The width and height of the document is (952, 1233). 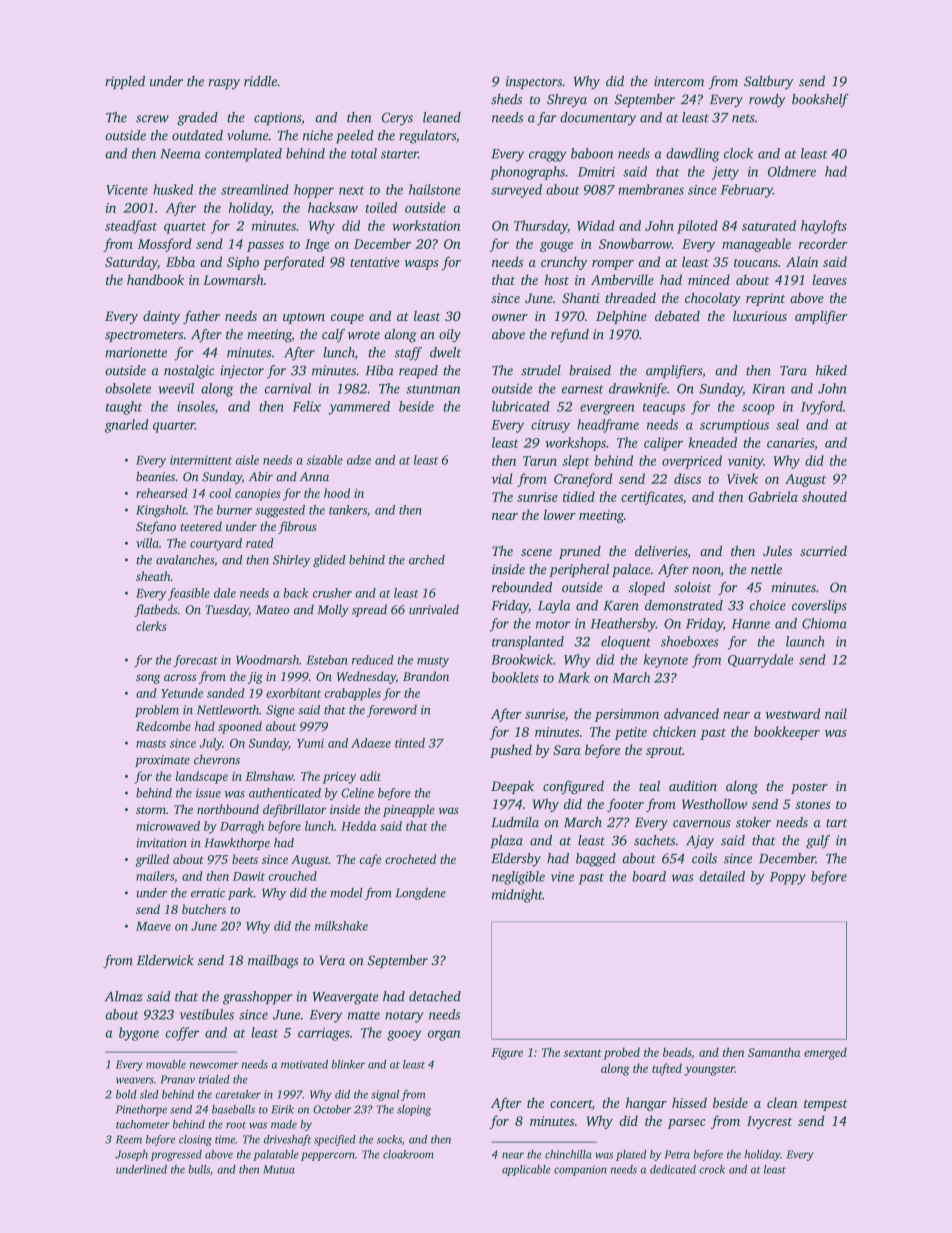 I want to click on closing, so click(x=195, y=1140).
